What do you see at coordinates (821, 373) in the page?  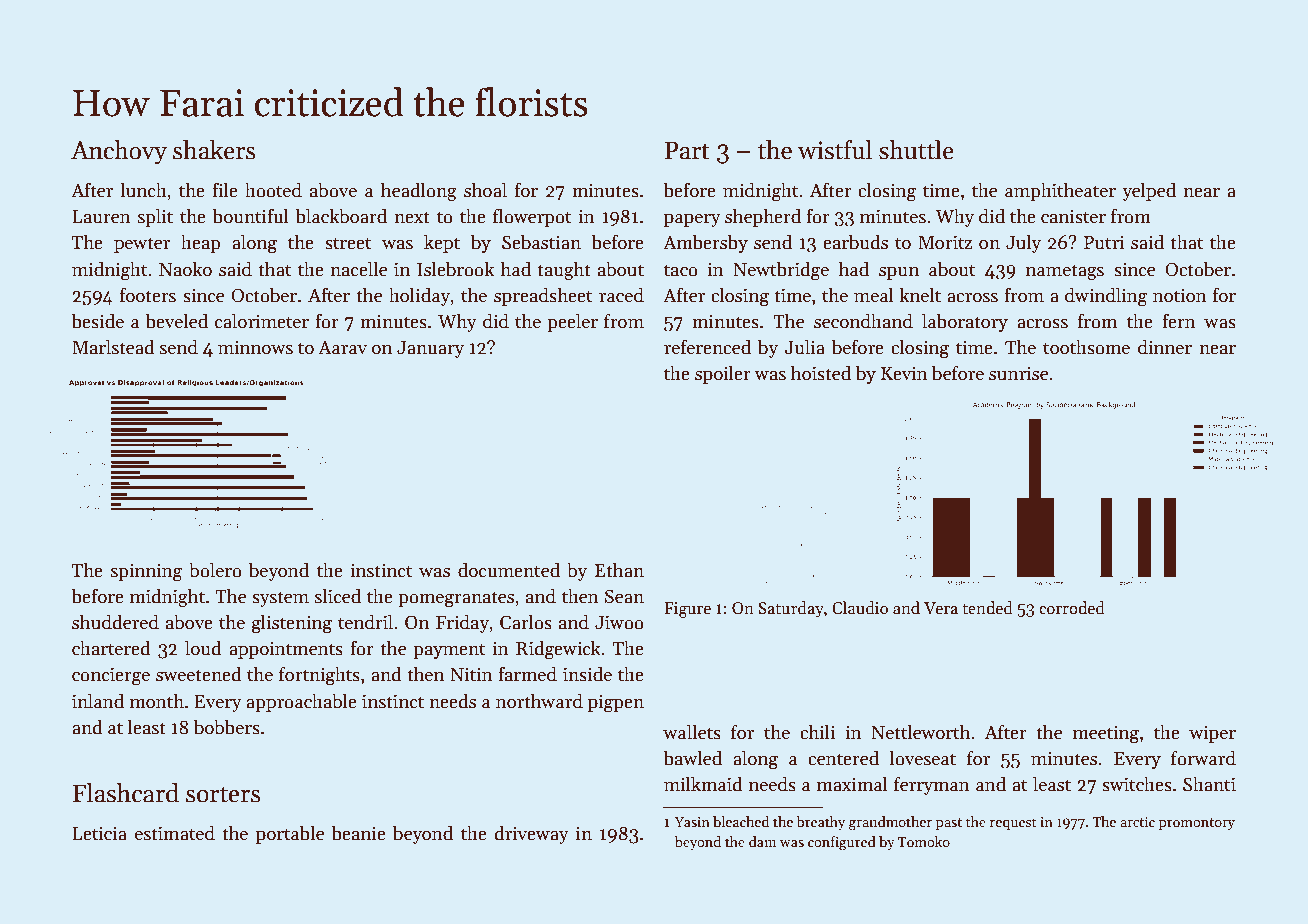 I see `hoisted` at bounding box center [821, 373].
